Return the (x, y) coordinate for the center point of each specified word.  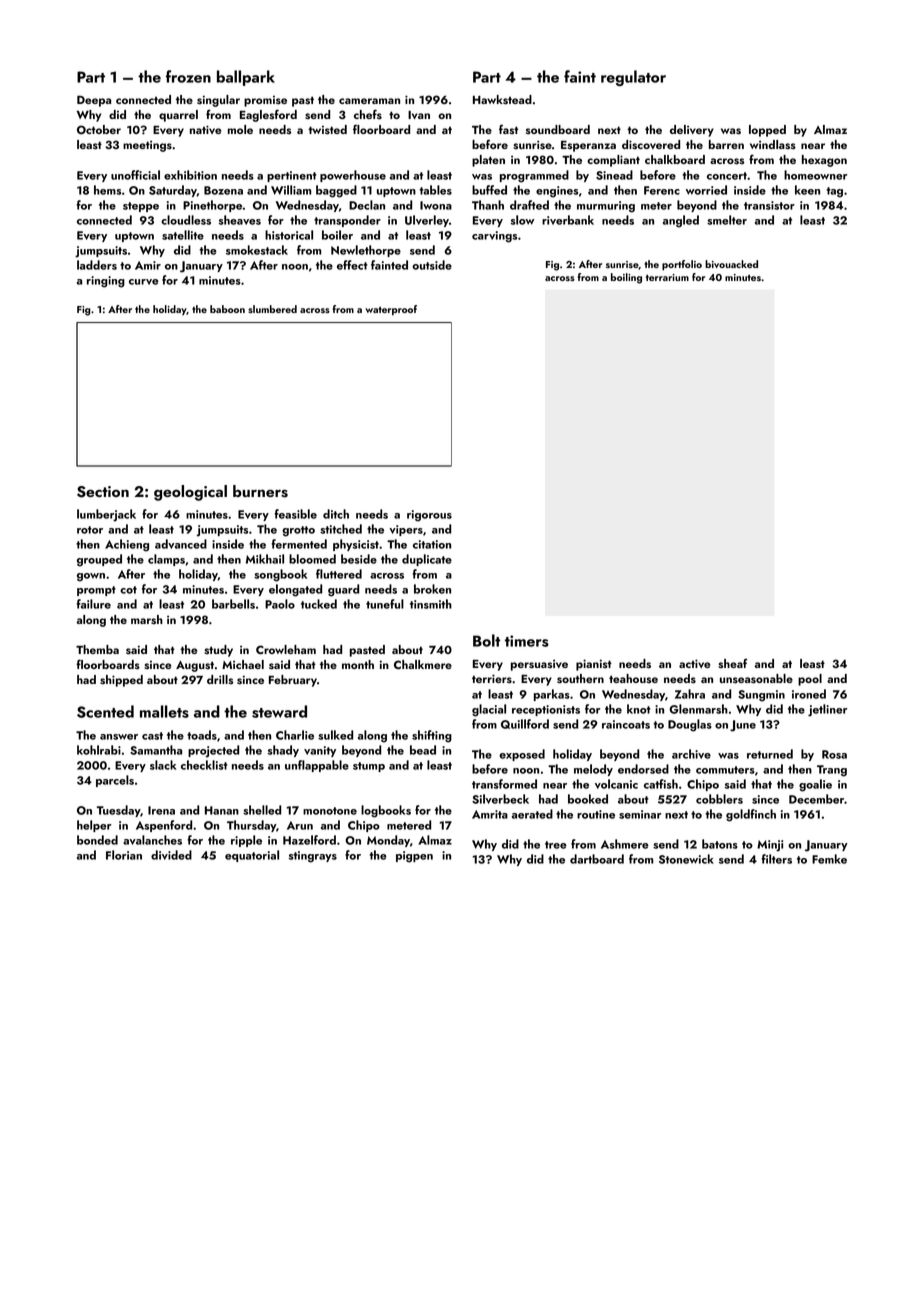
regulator (633, 78)
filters (776, 859)
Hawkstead (502, 100)
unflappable (317, 766)
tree (556, 845)
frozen (188, 76)
